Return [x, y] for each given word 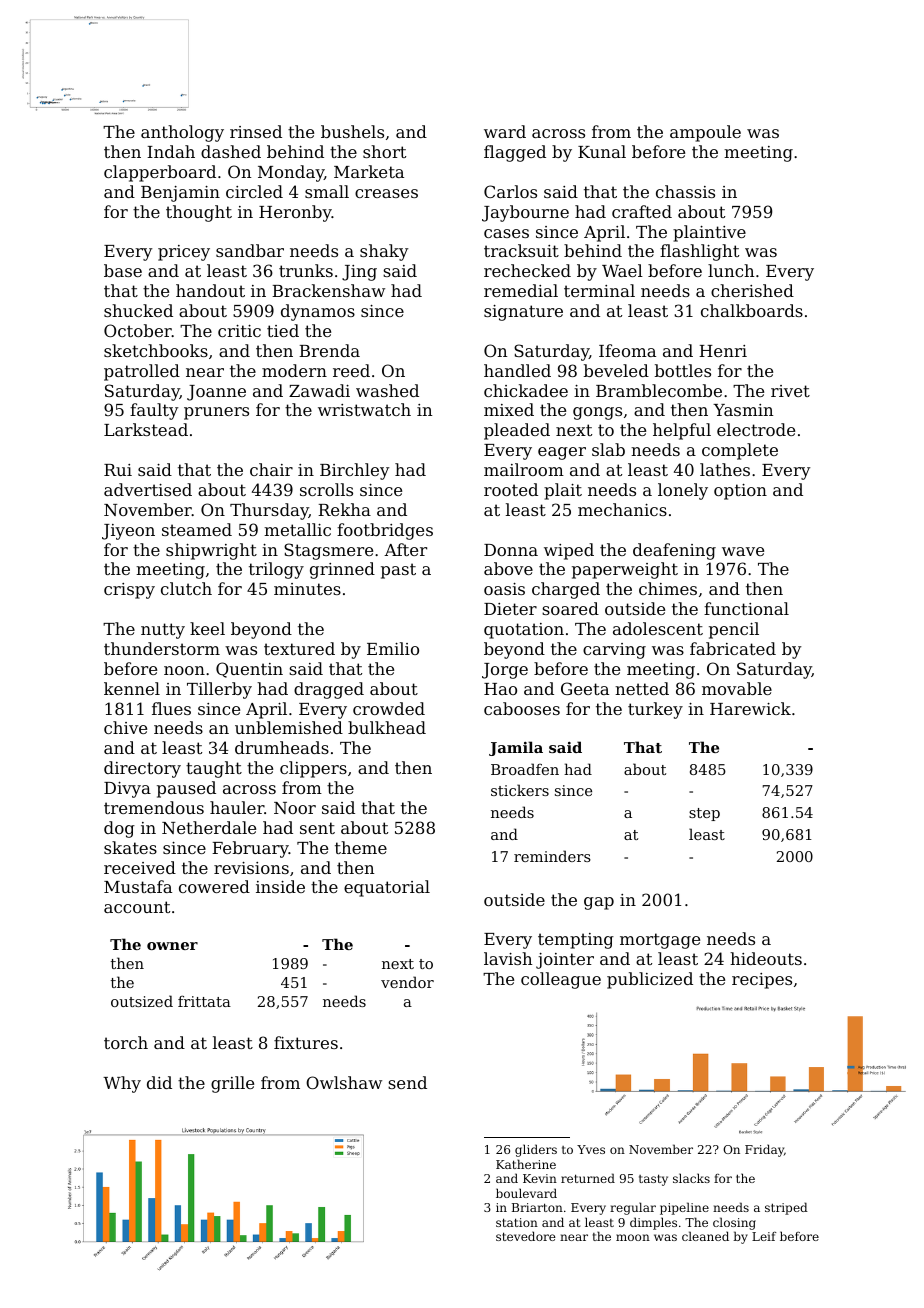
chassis [685, 191]
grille [232, 1084]
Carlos [510, 191]
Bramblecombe [659, 390]
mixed [509, 409]
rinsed [256, 131]
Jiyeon [128, 532]
